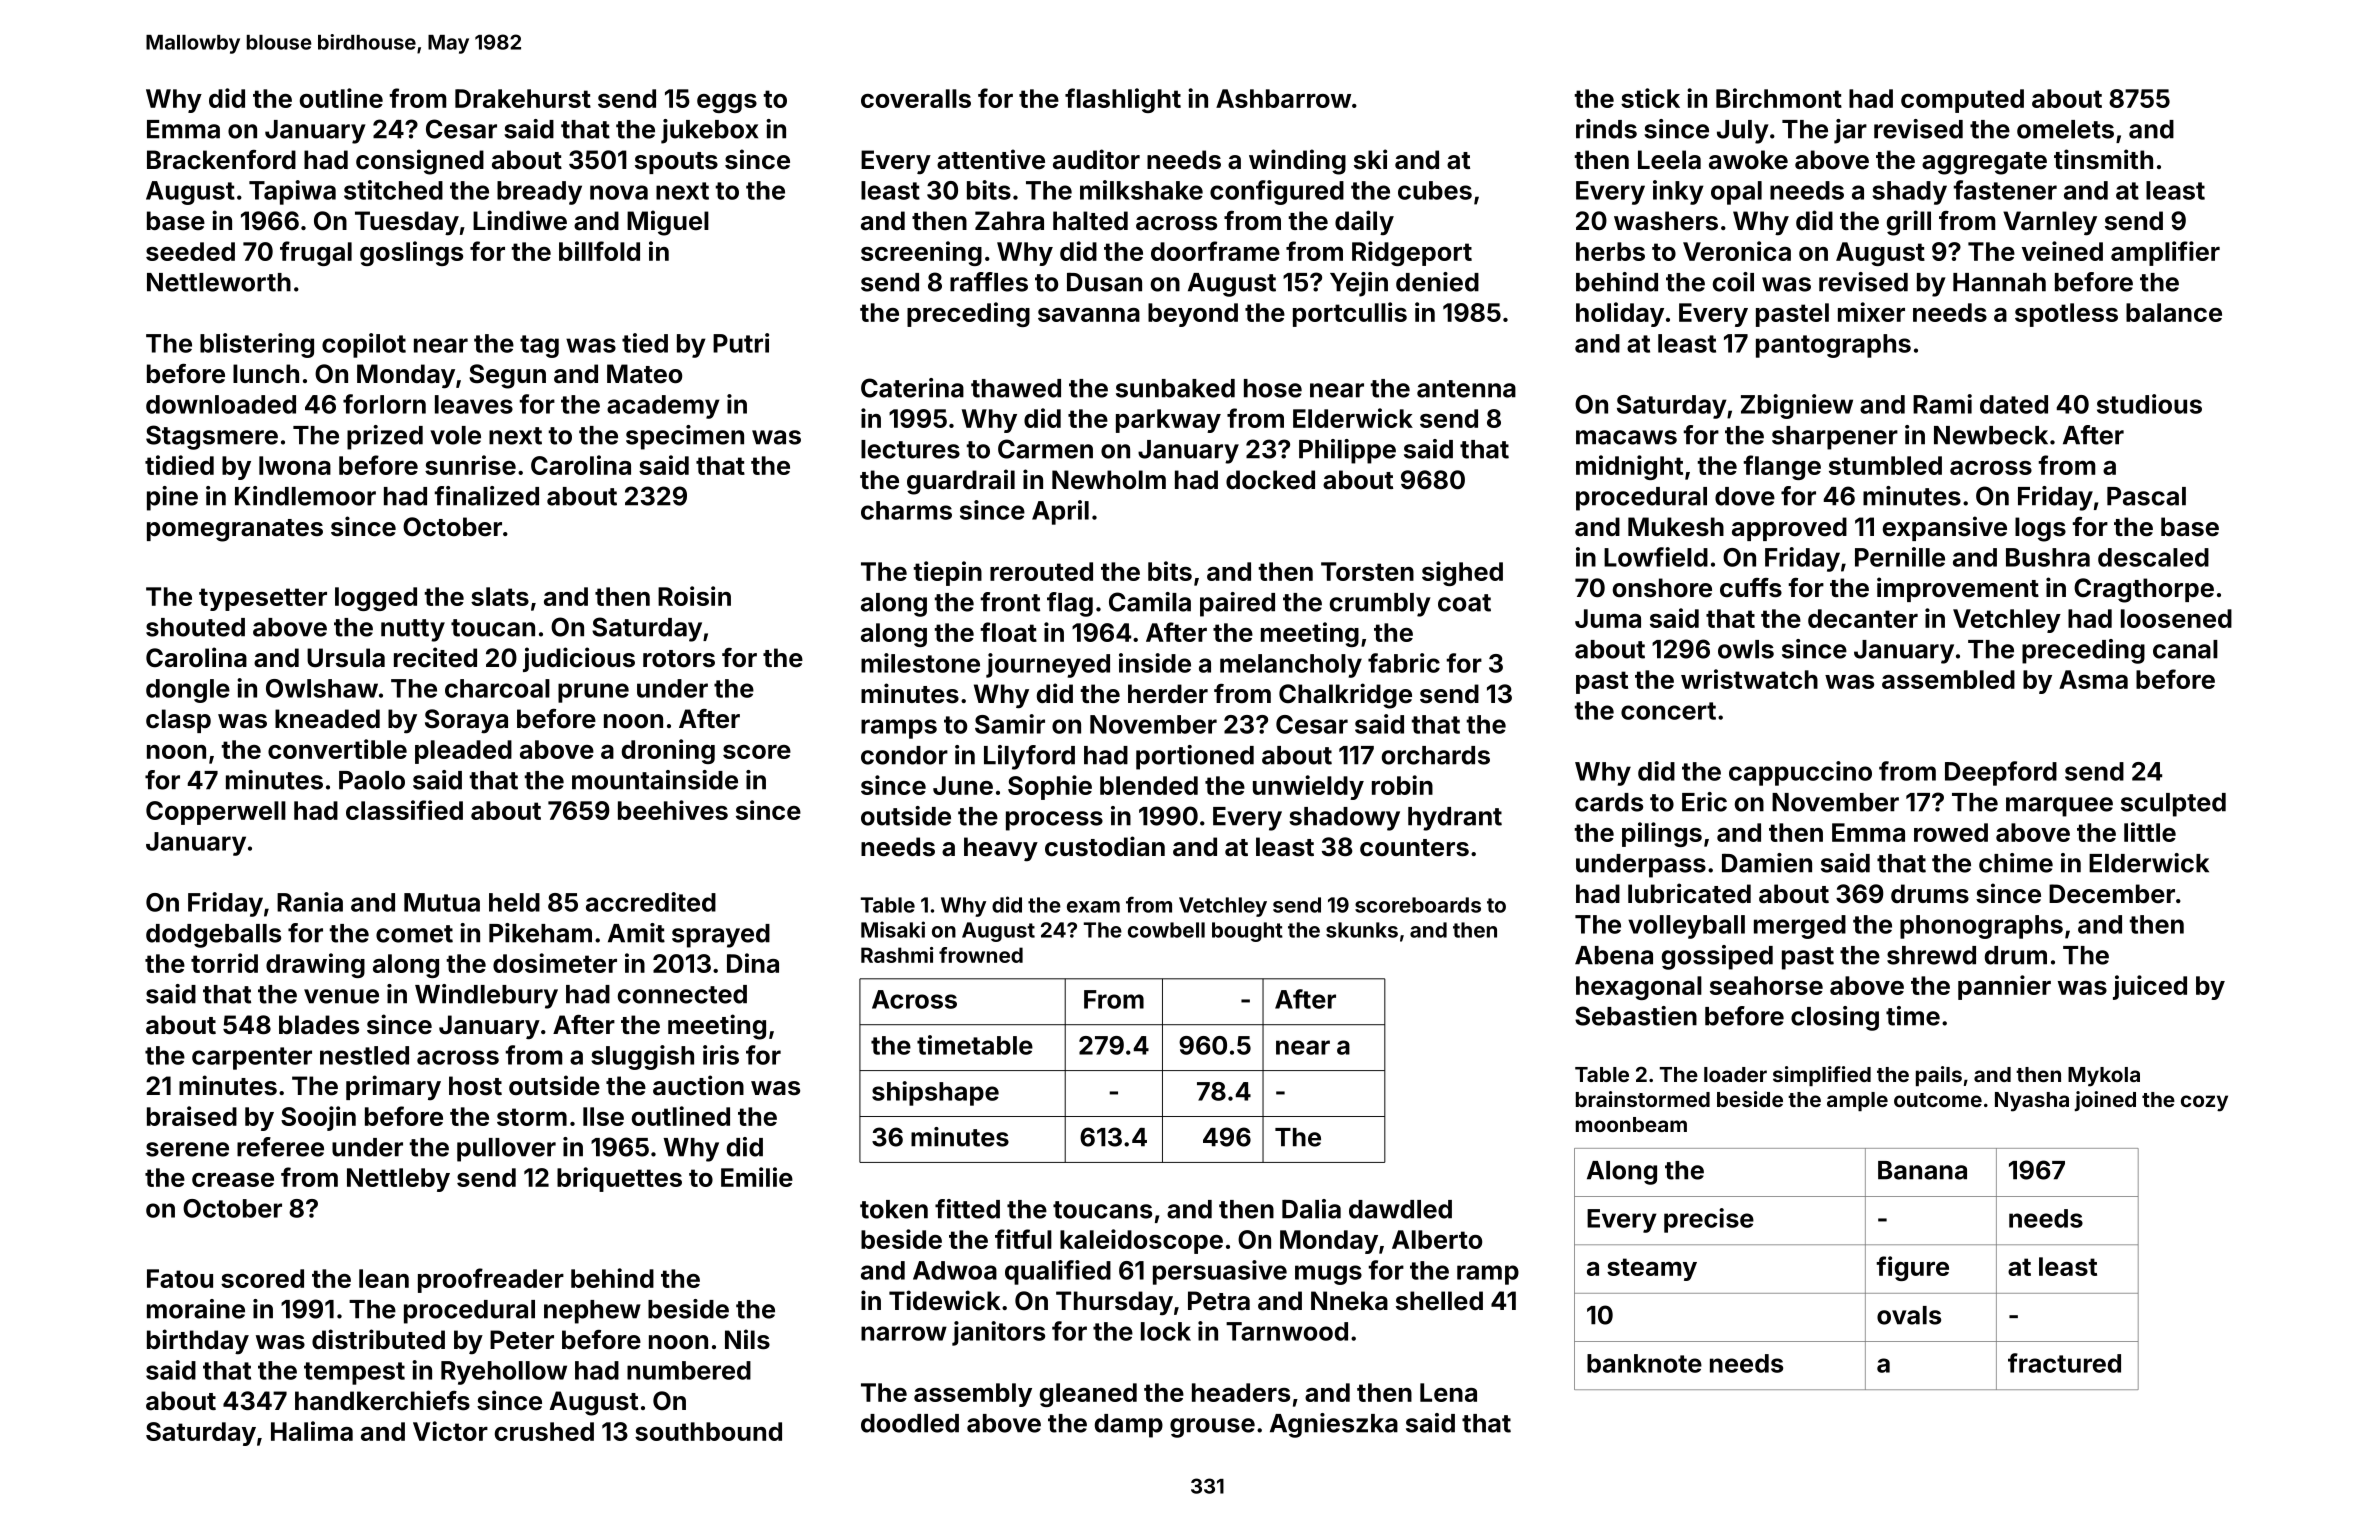 Image resolution: width=2380 pixels, height=1540 pixels. What do you see at coordinates (2204, 1103) in the image?
I see `cozy` at bounding box center [2204, 1103].
